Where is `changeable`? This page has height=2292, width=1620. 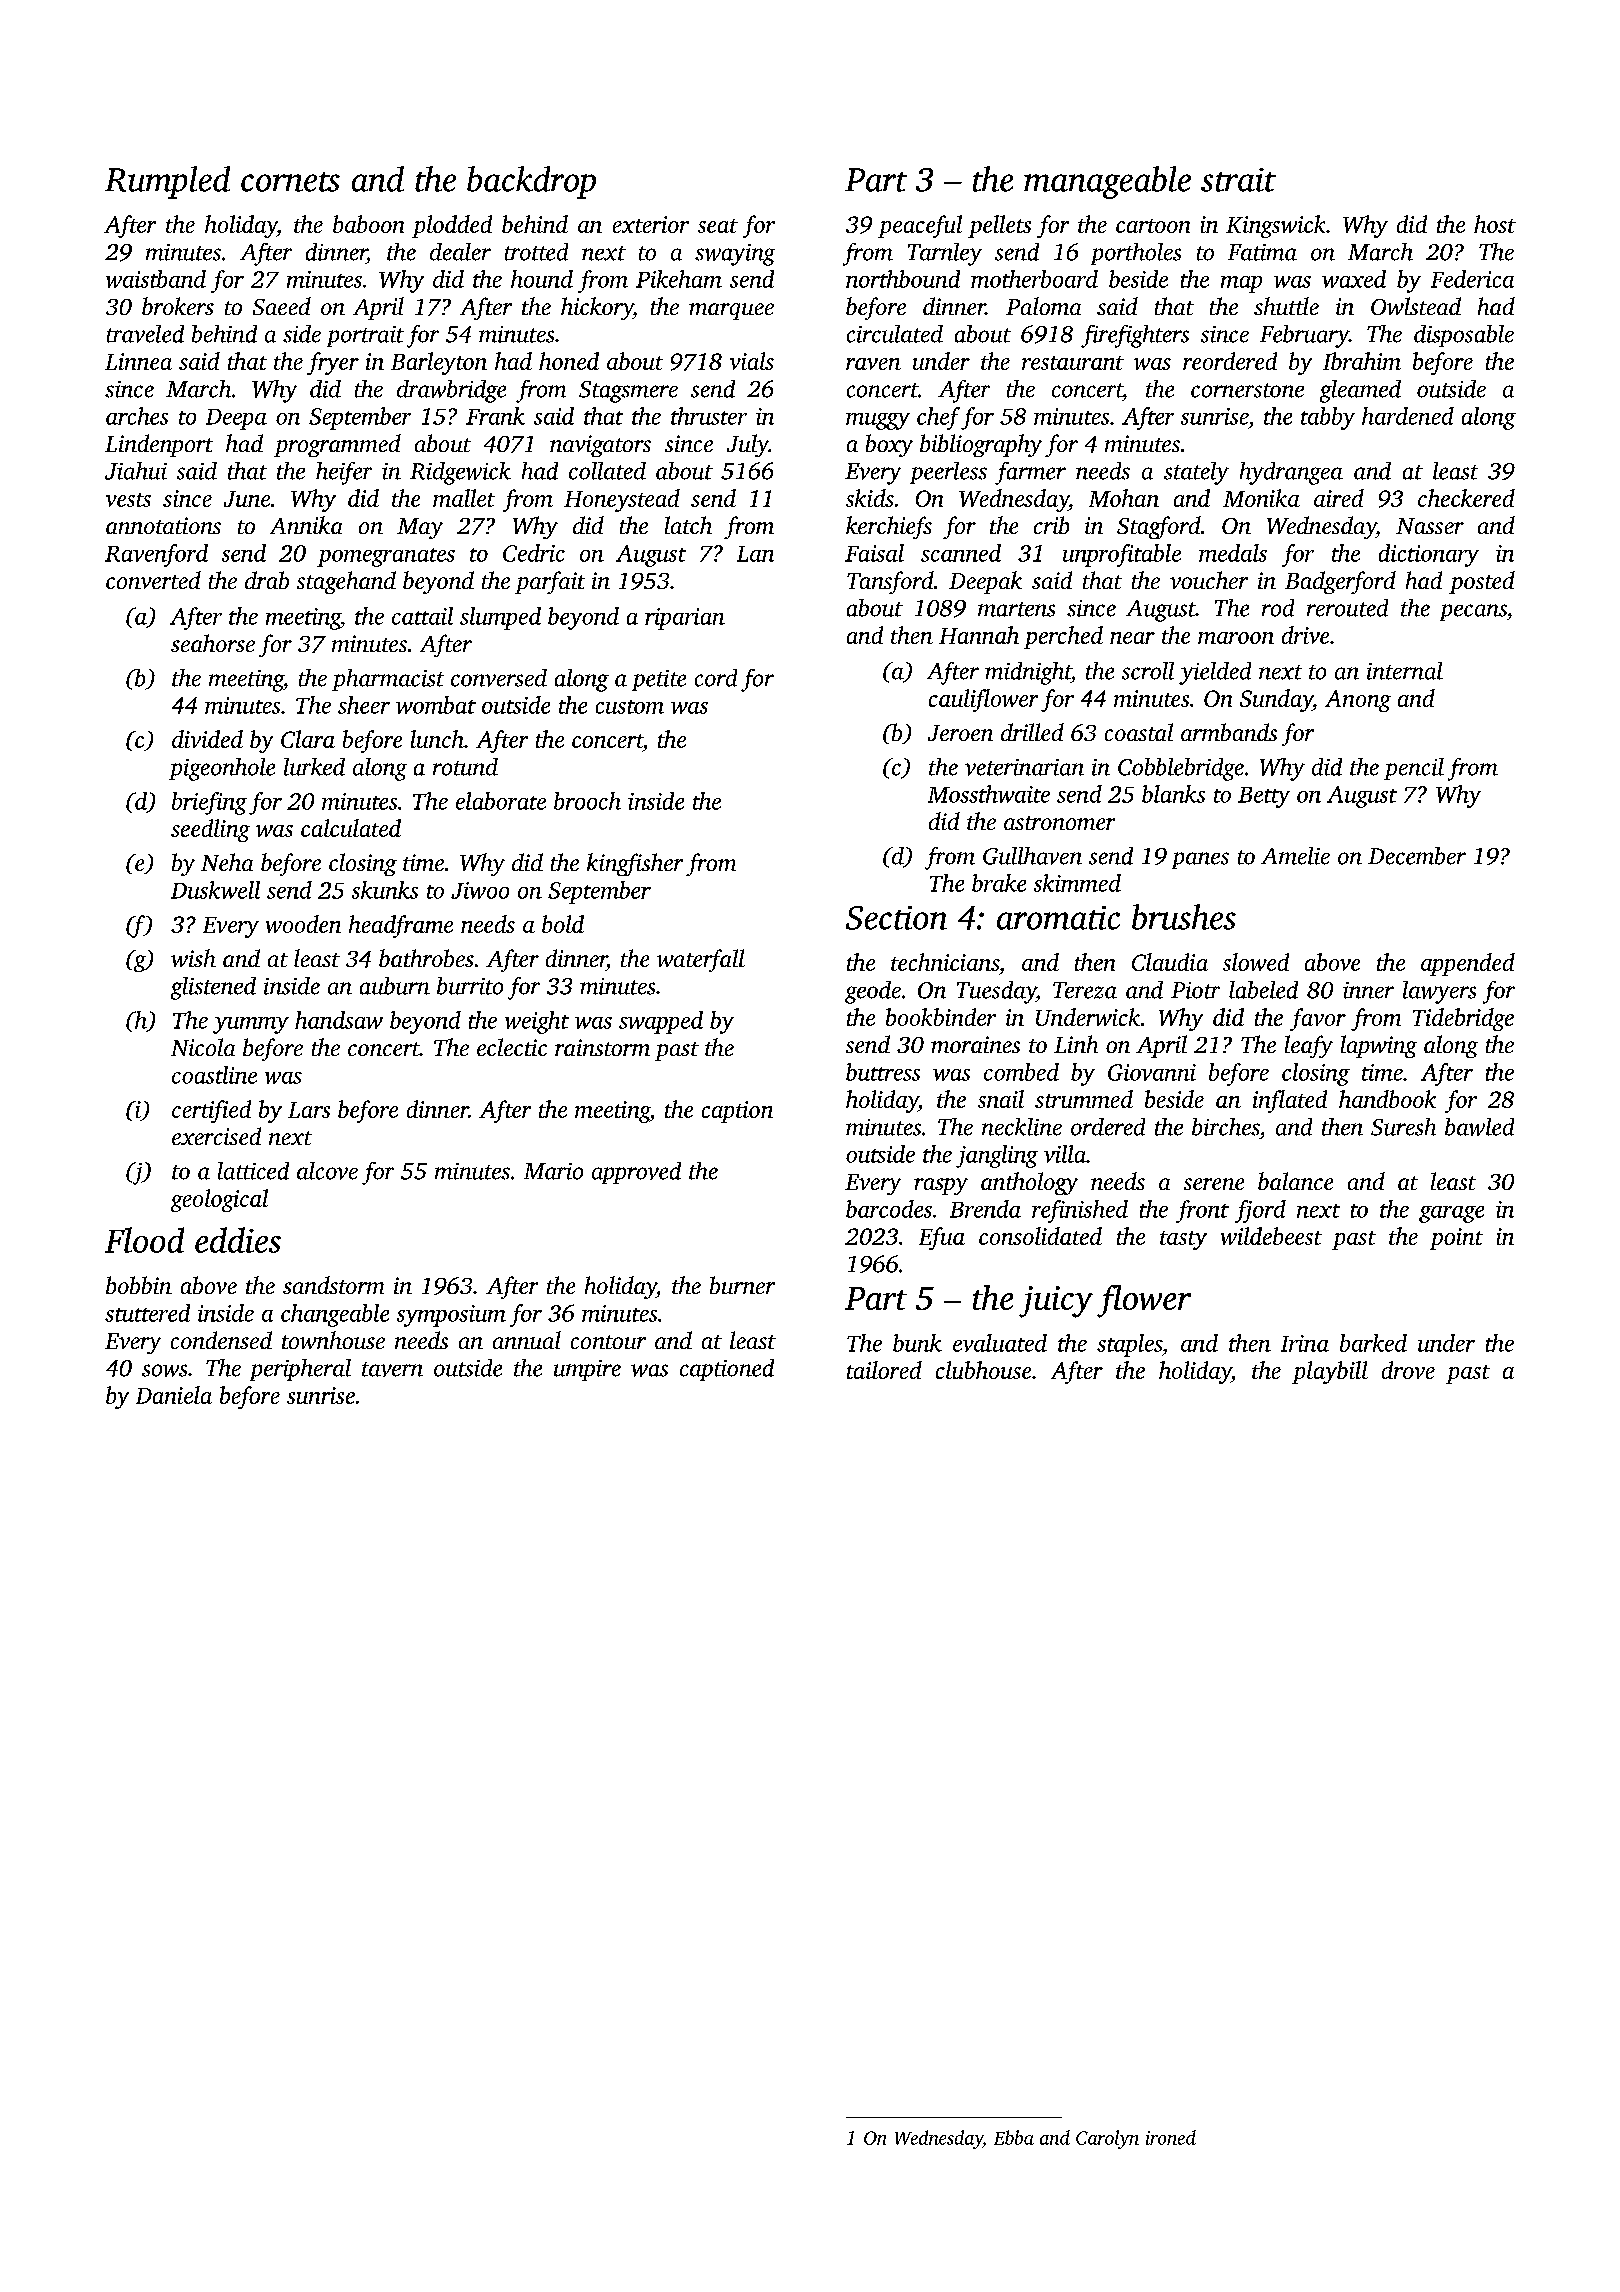 changeable is located at coordinates (335, 1315).
